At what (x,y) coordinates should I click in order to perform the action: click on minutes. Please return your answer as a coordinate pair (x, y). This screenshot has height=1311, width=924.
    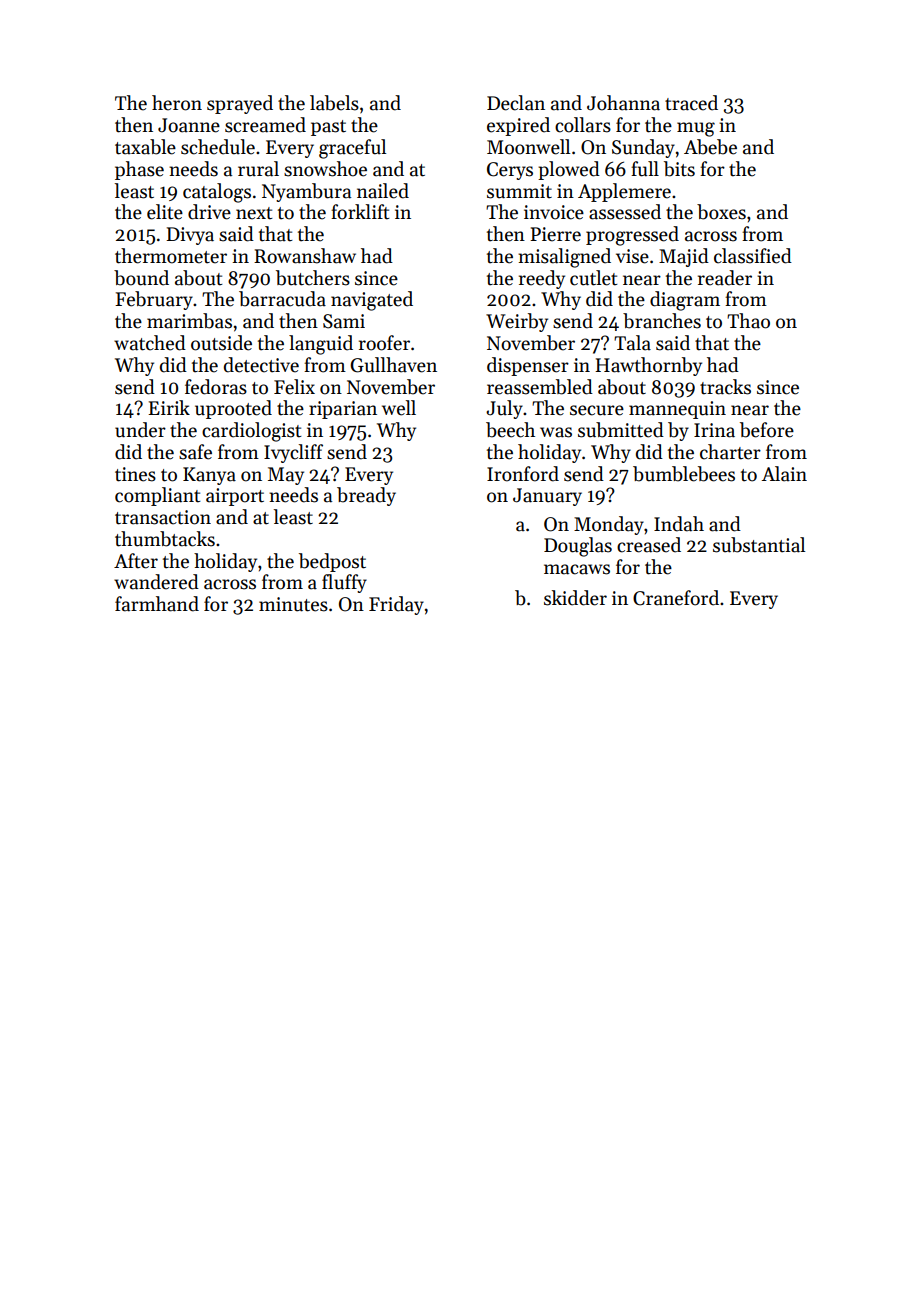
    Looking at the image, I should click on (293, 604).
